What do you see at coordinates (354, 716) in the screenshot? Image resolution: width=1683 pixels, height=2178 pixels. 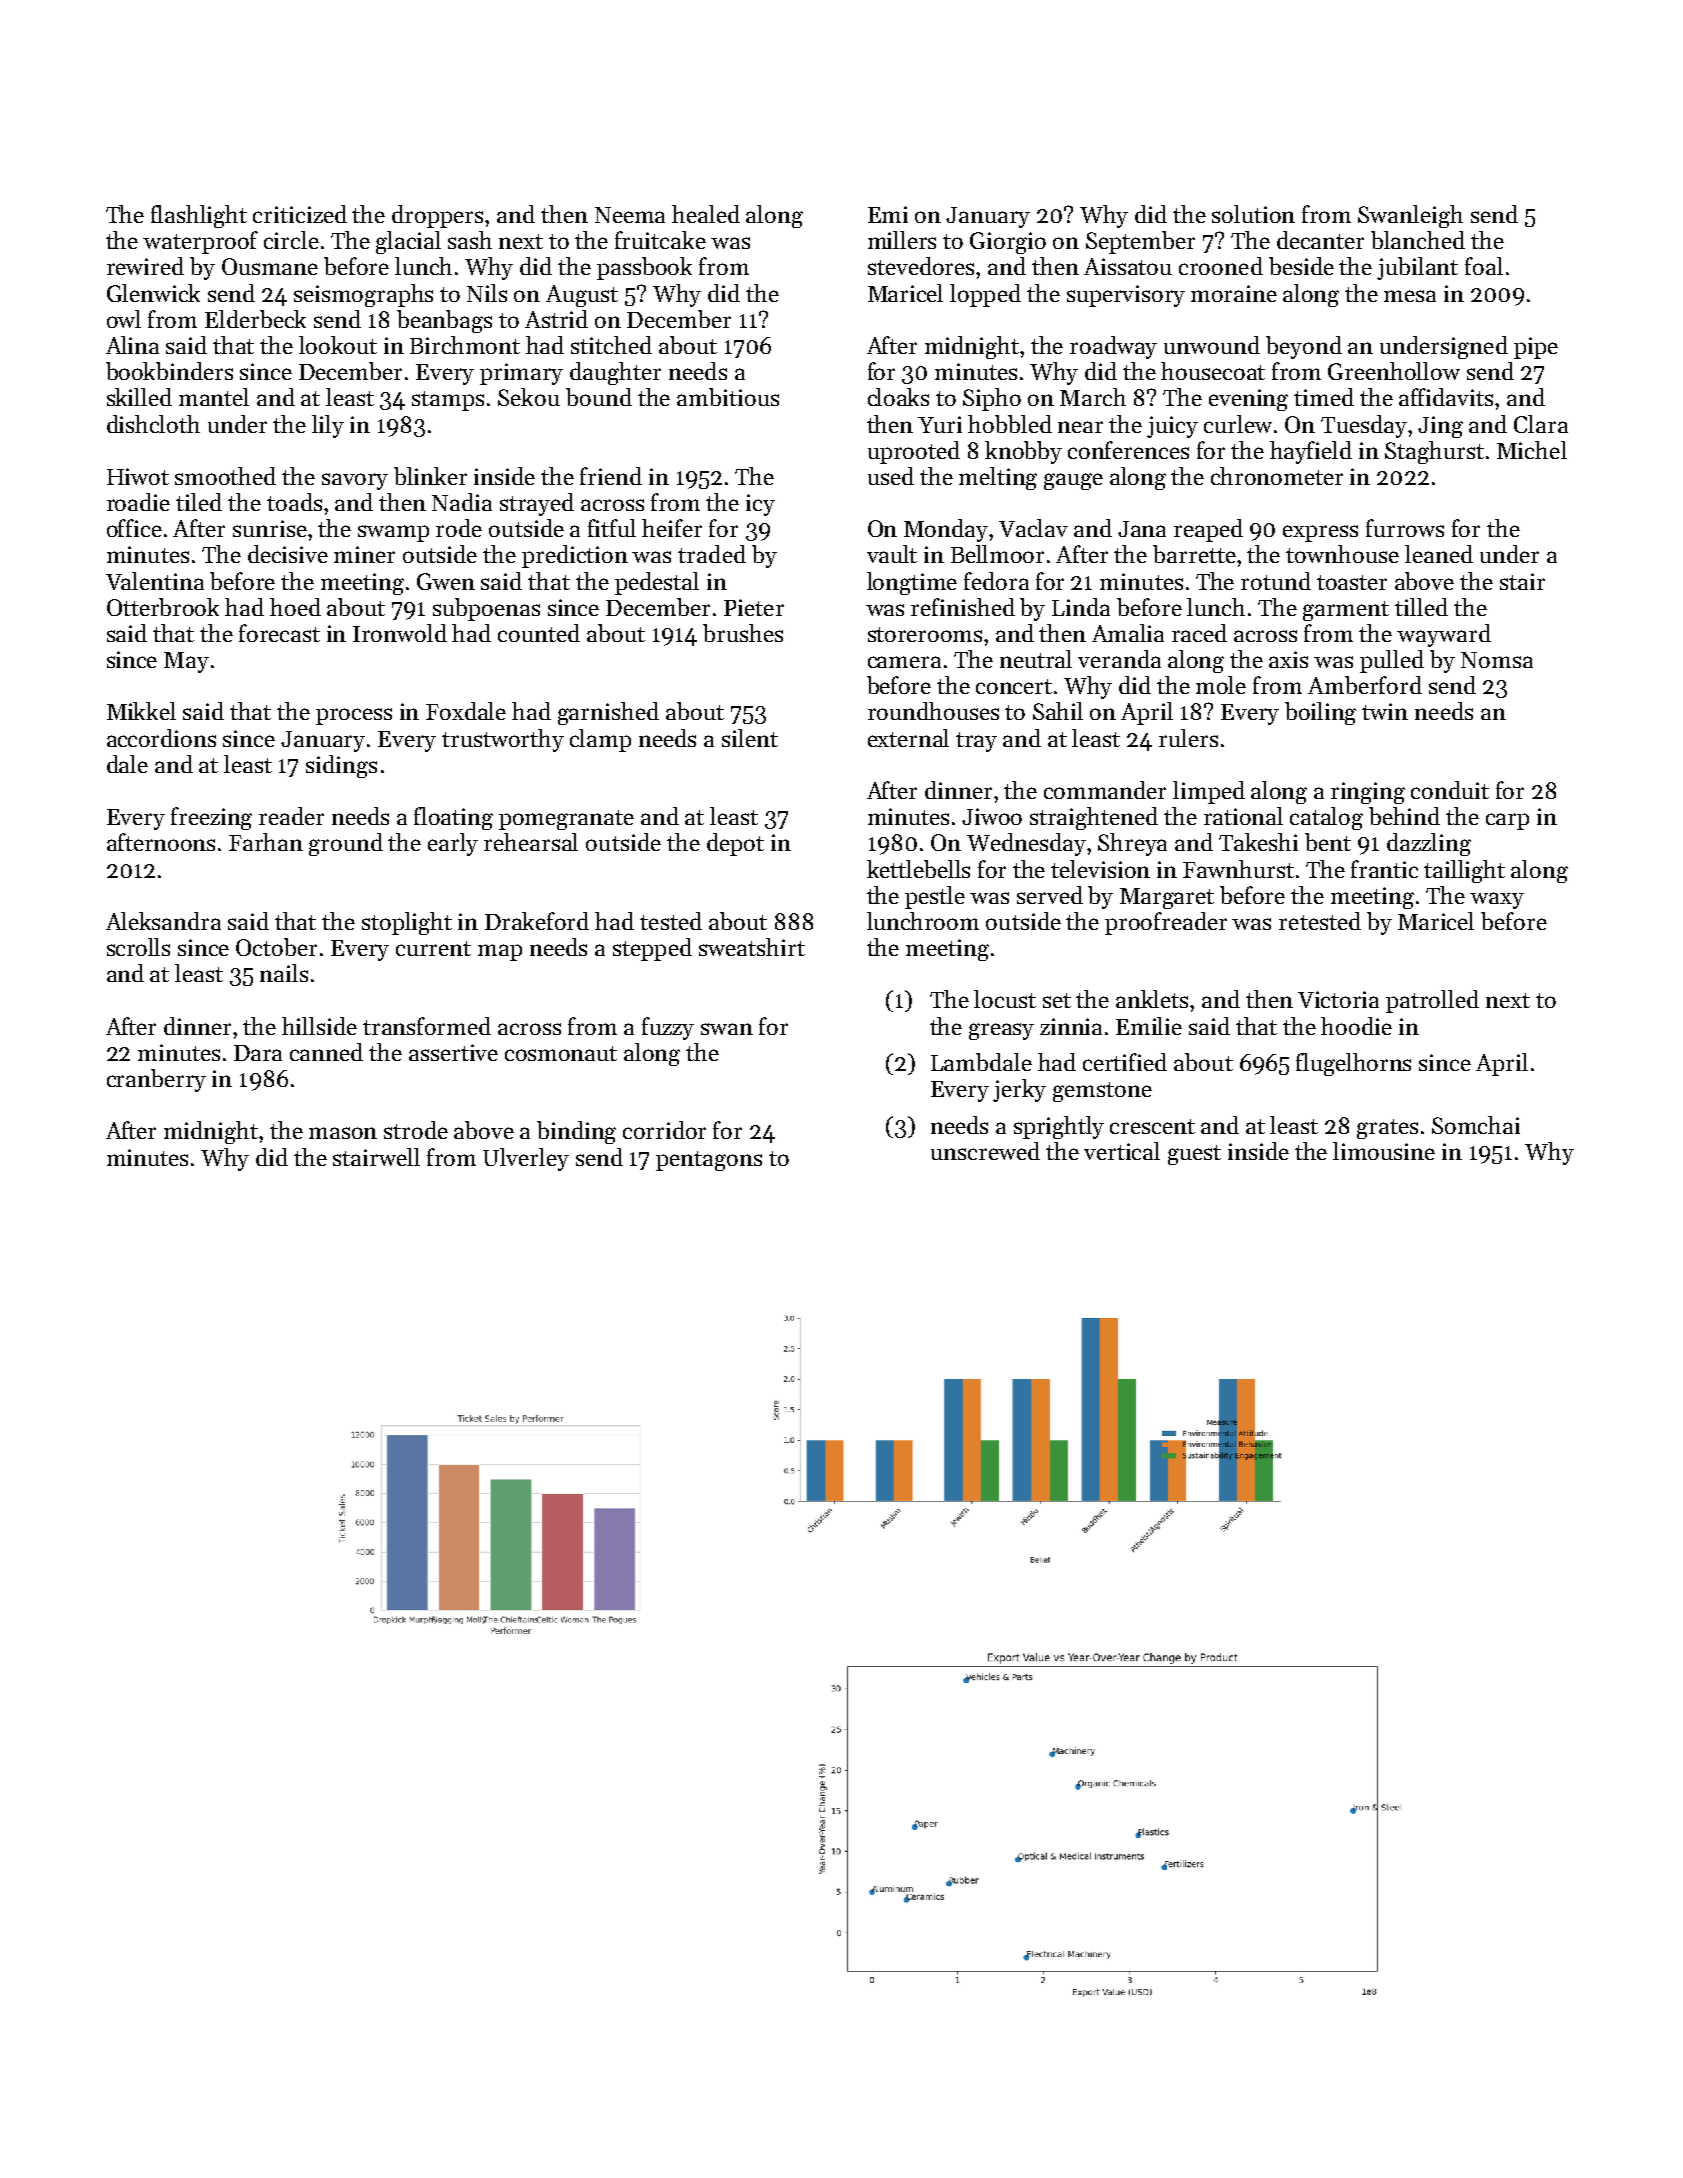 I see `process` at bounding box center [354, 716].
